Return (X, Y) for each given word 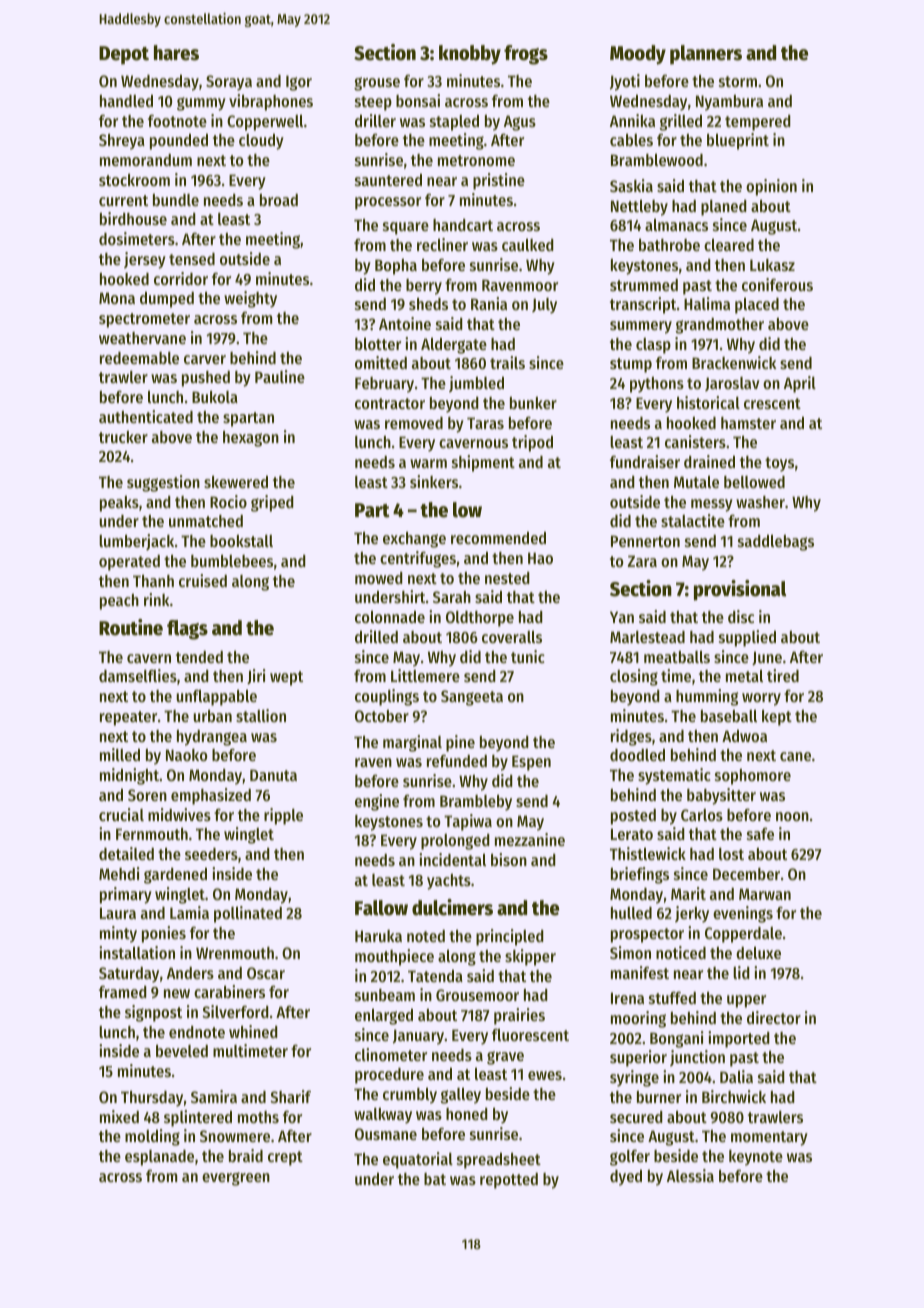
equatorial (418, 1160)
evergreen (236, 1179)
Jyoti (625, 82)
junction (697, 1058)
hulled (631, 913)
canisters (695, 441)
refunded (457, 761)
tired (783, 675)
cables (631, 140)
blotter (378, 344)
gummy (201, 104)
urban (212, 716)
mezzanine (530, 839)
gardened (175, 876)
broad (279, 200)
